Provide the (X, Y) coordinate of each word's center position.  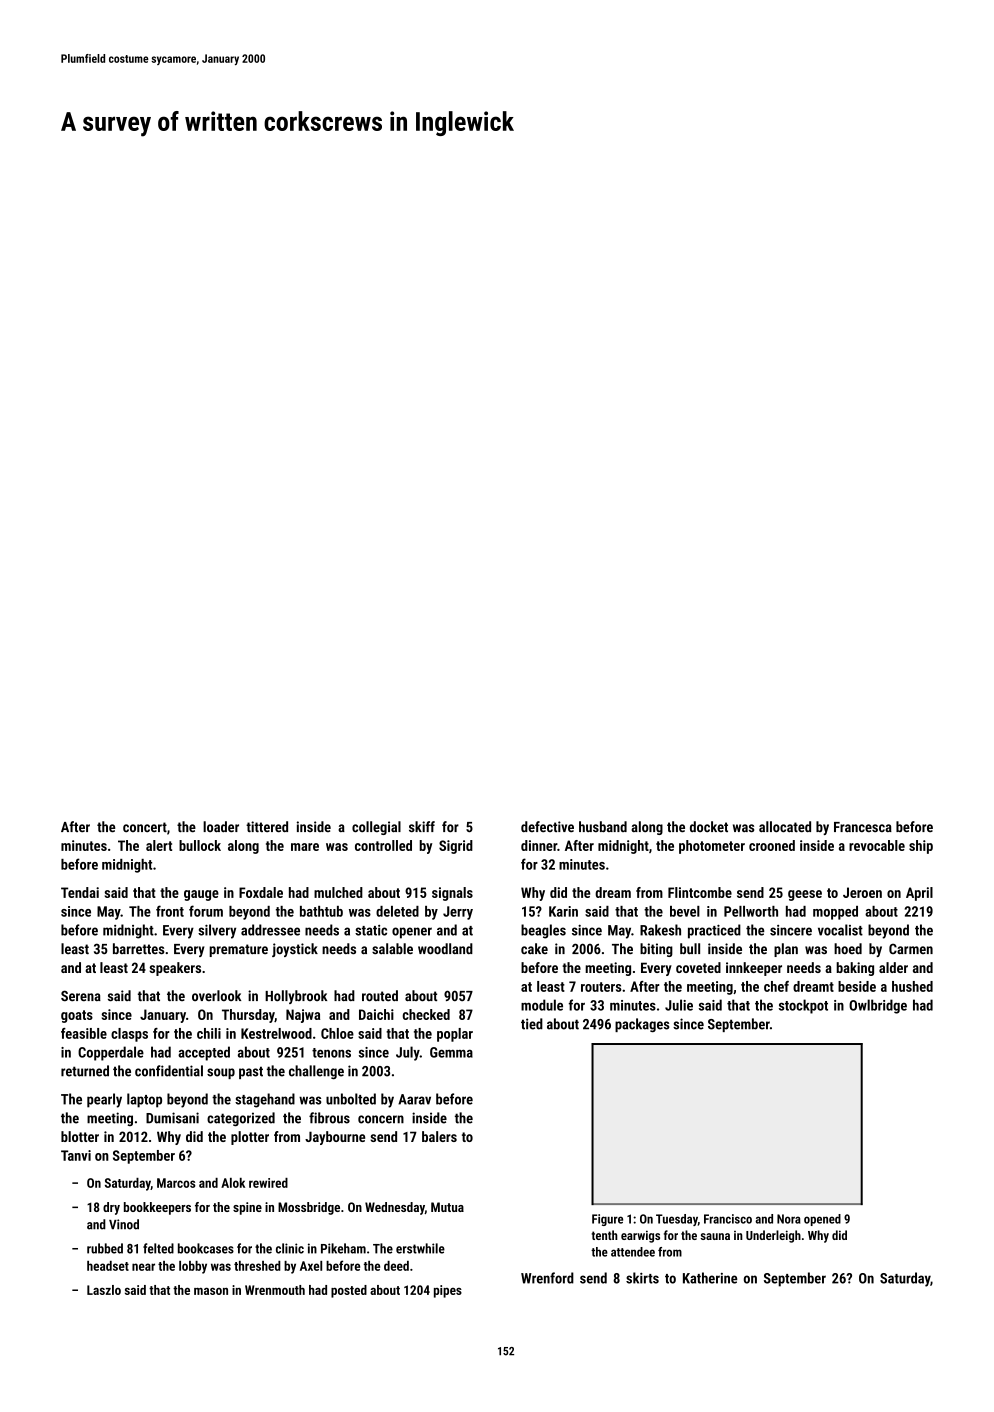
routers (601, 987)
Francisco (728, 1219)
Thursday (248, 1016)
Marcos (176, 1183)
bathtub (321, 911)
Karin (563, 911)
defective (547, 827)
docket (709, 826)
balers (439, 1136)
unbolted (351, 1099)
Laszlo (104, 1290)
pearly (104, 1100)
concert (145, 827)
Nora (789, 1219)
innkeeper (754, 969)
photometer (712, 847)
